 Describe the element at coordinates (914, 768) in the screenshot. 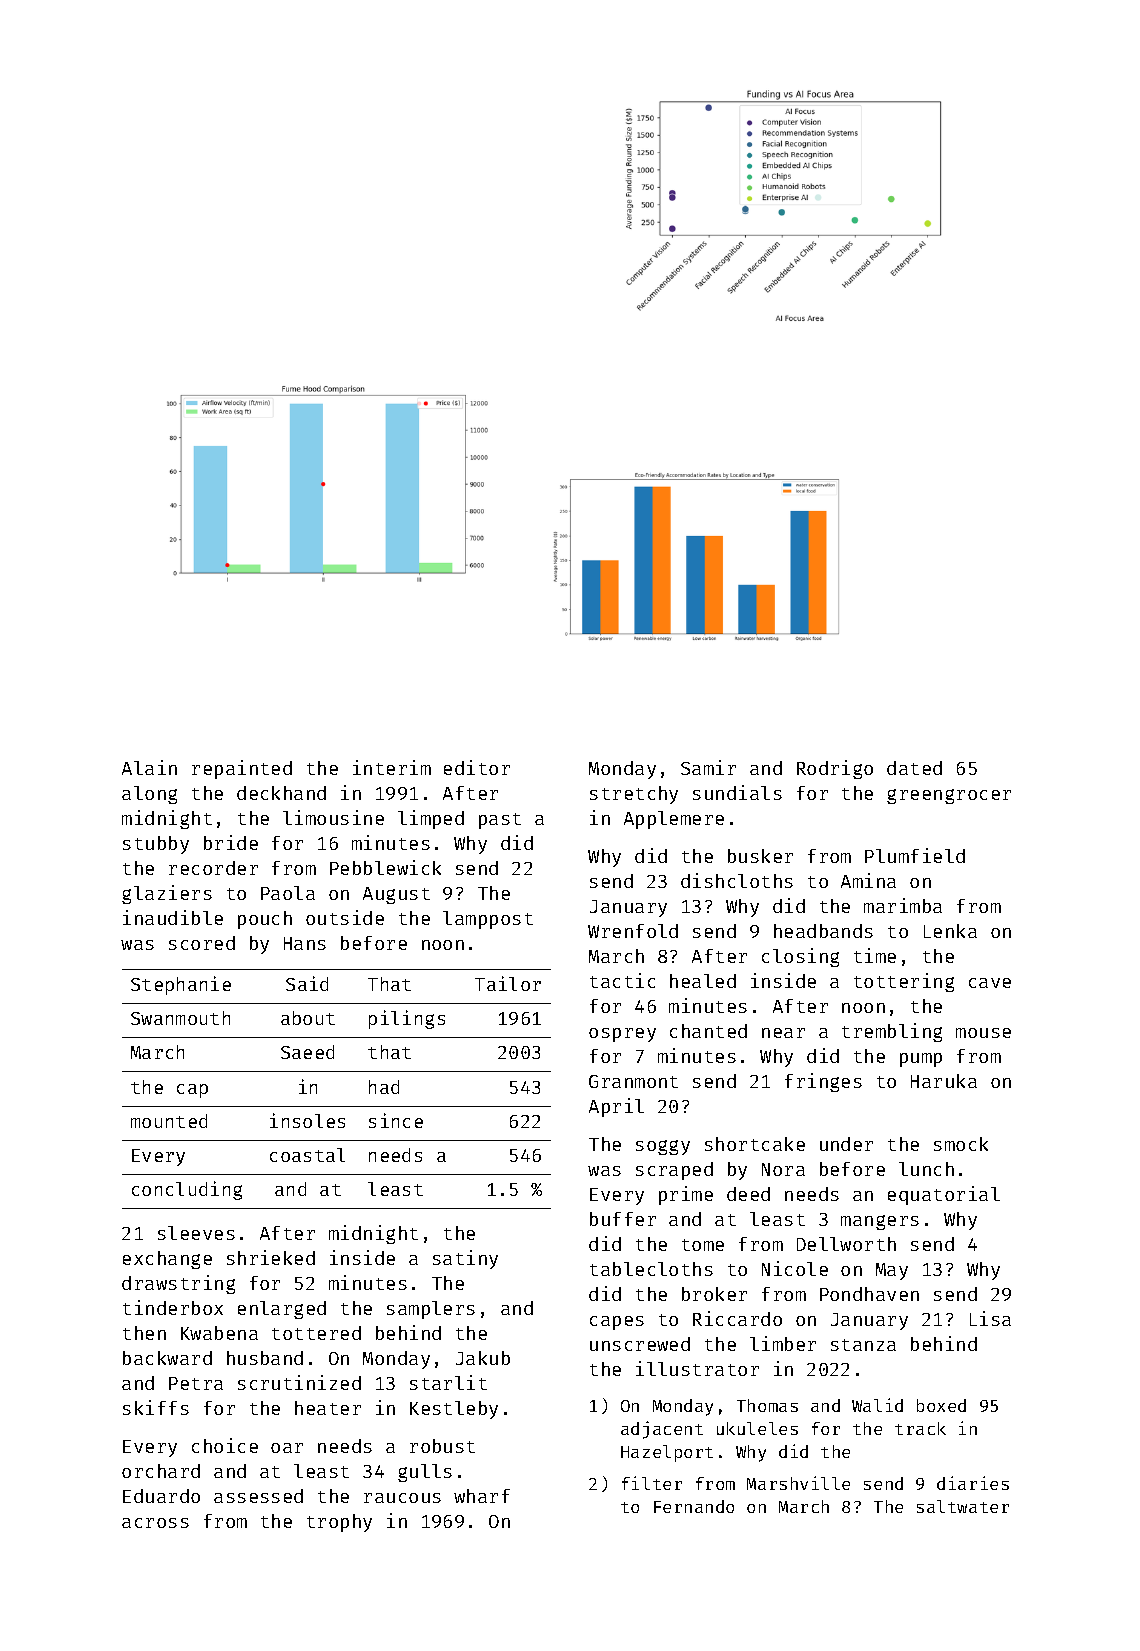

I see `dated` at that location.
